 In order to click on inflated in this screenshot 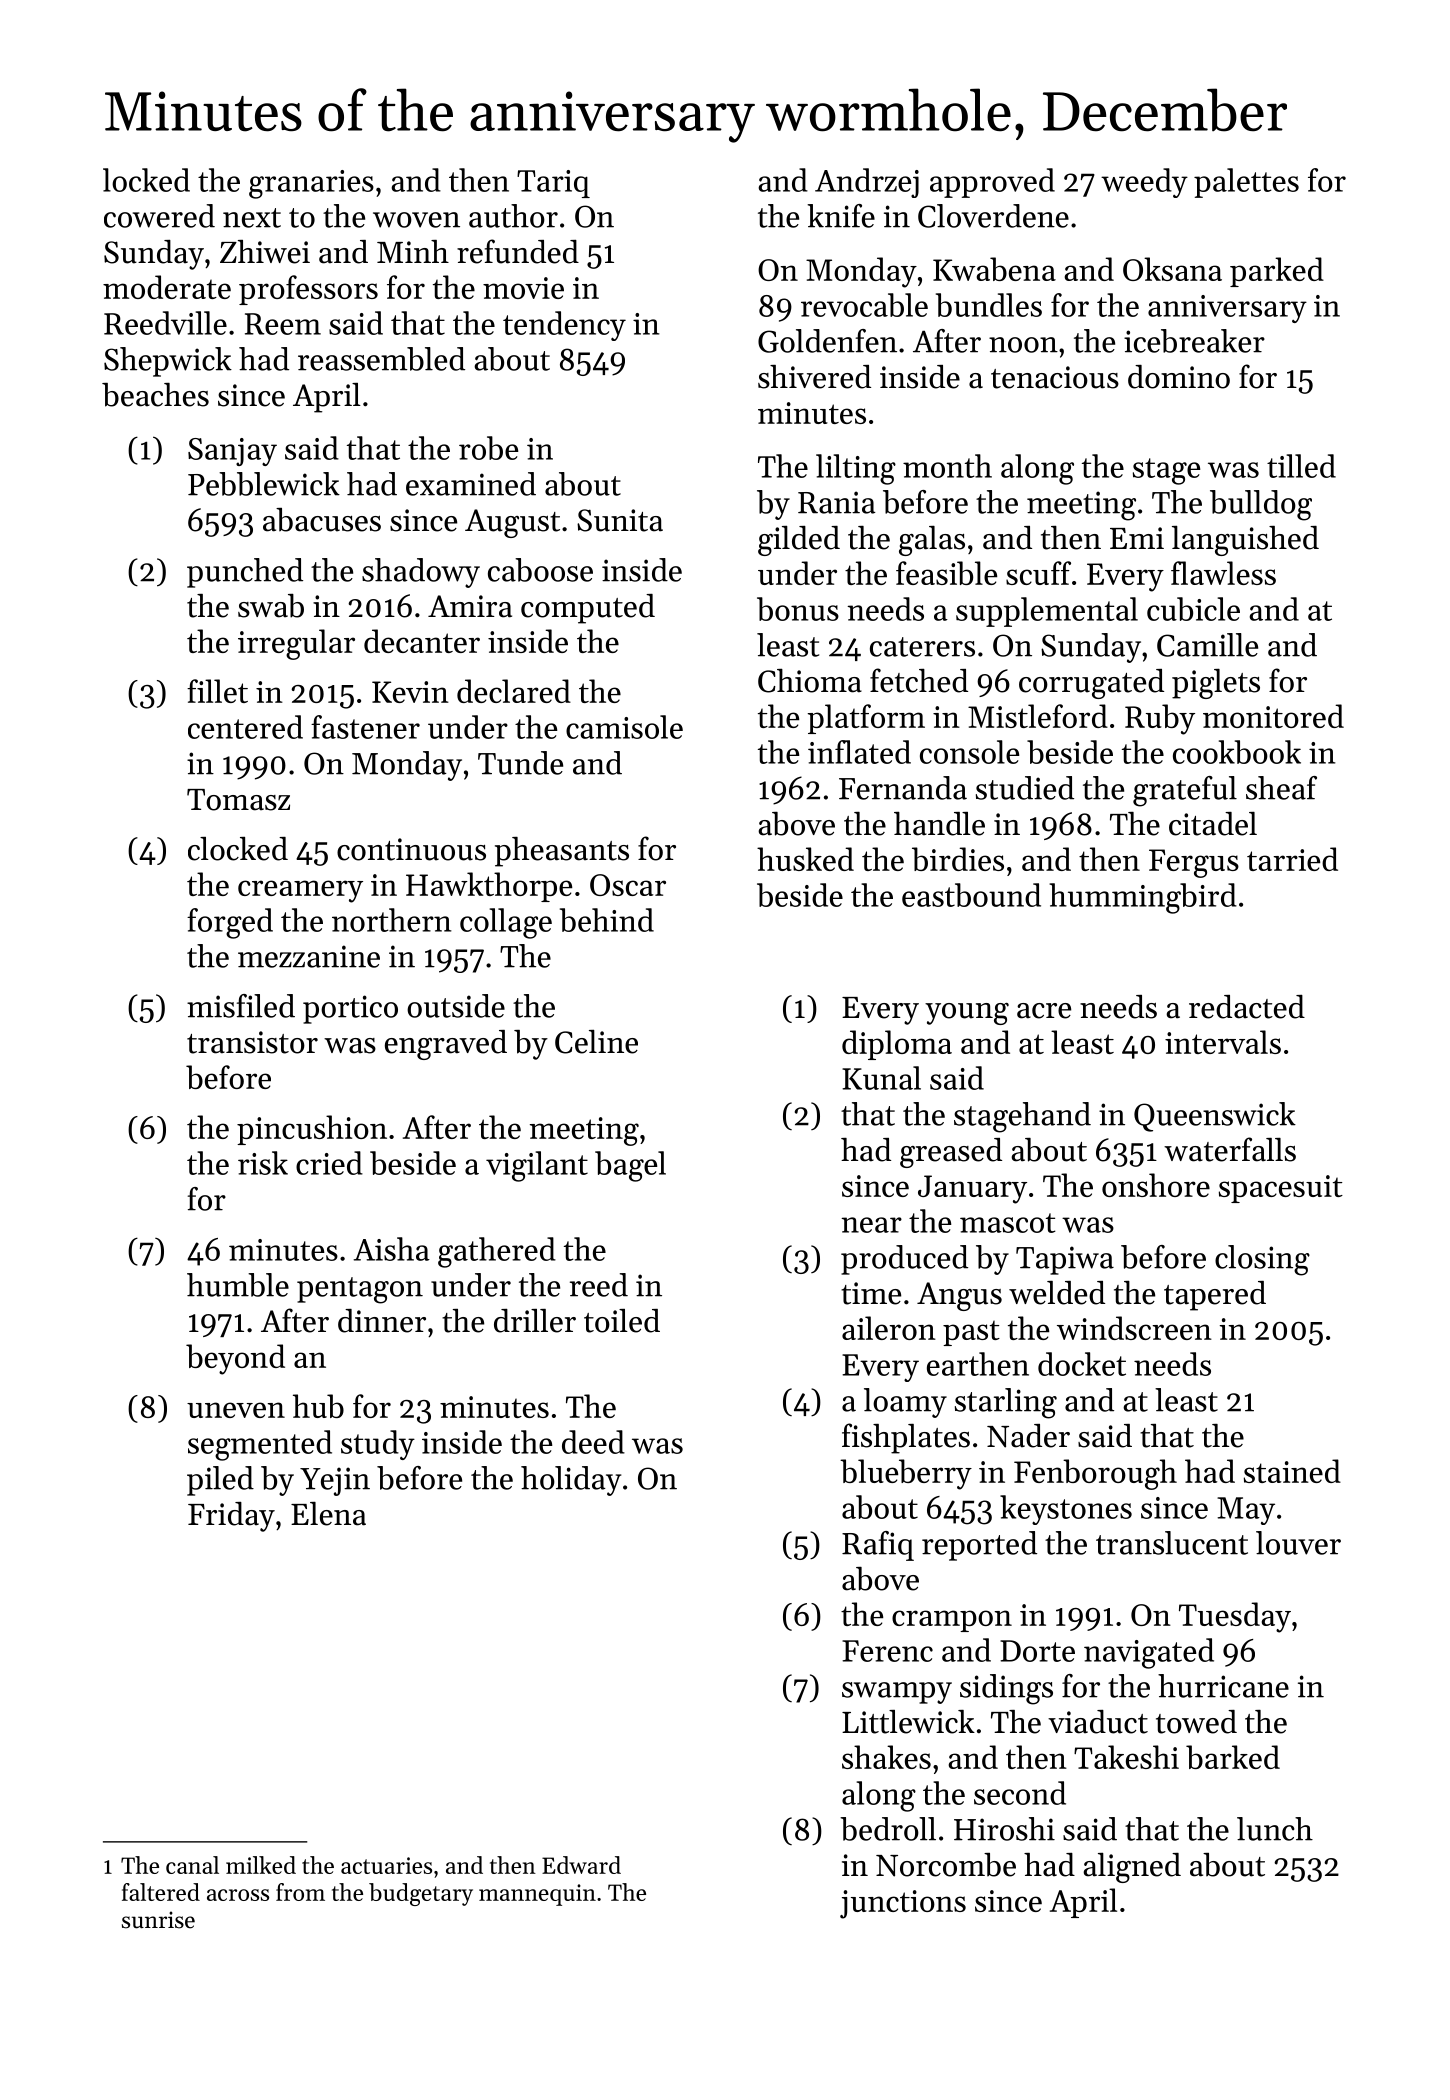, I will do `click(859, 752)`.
